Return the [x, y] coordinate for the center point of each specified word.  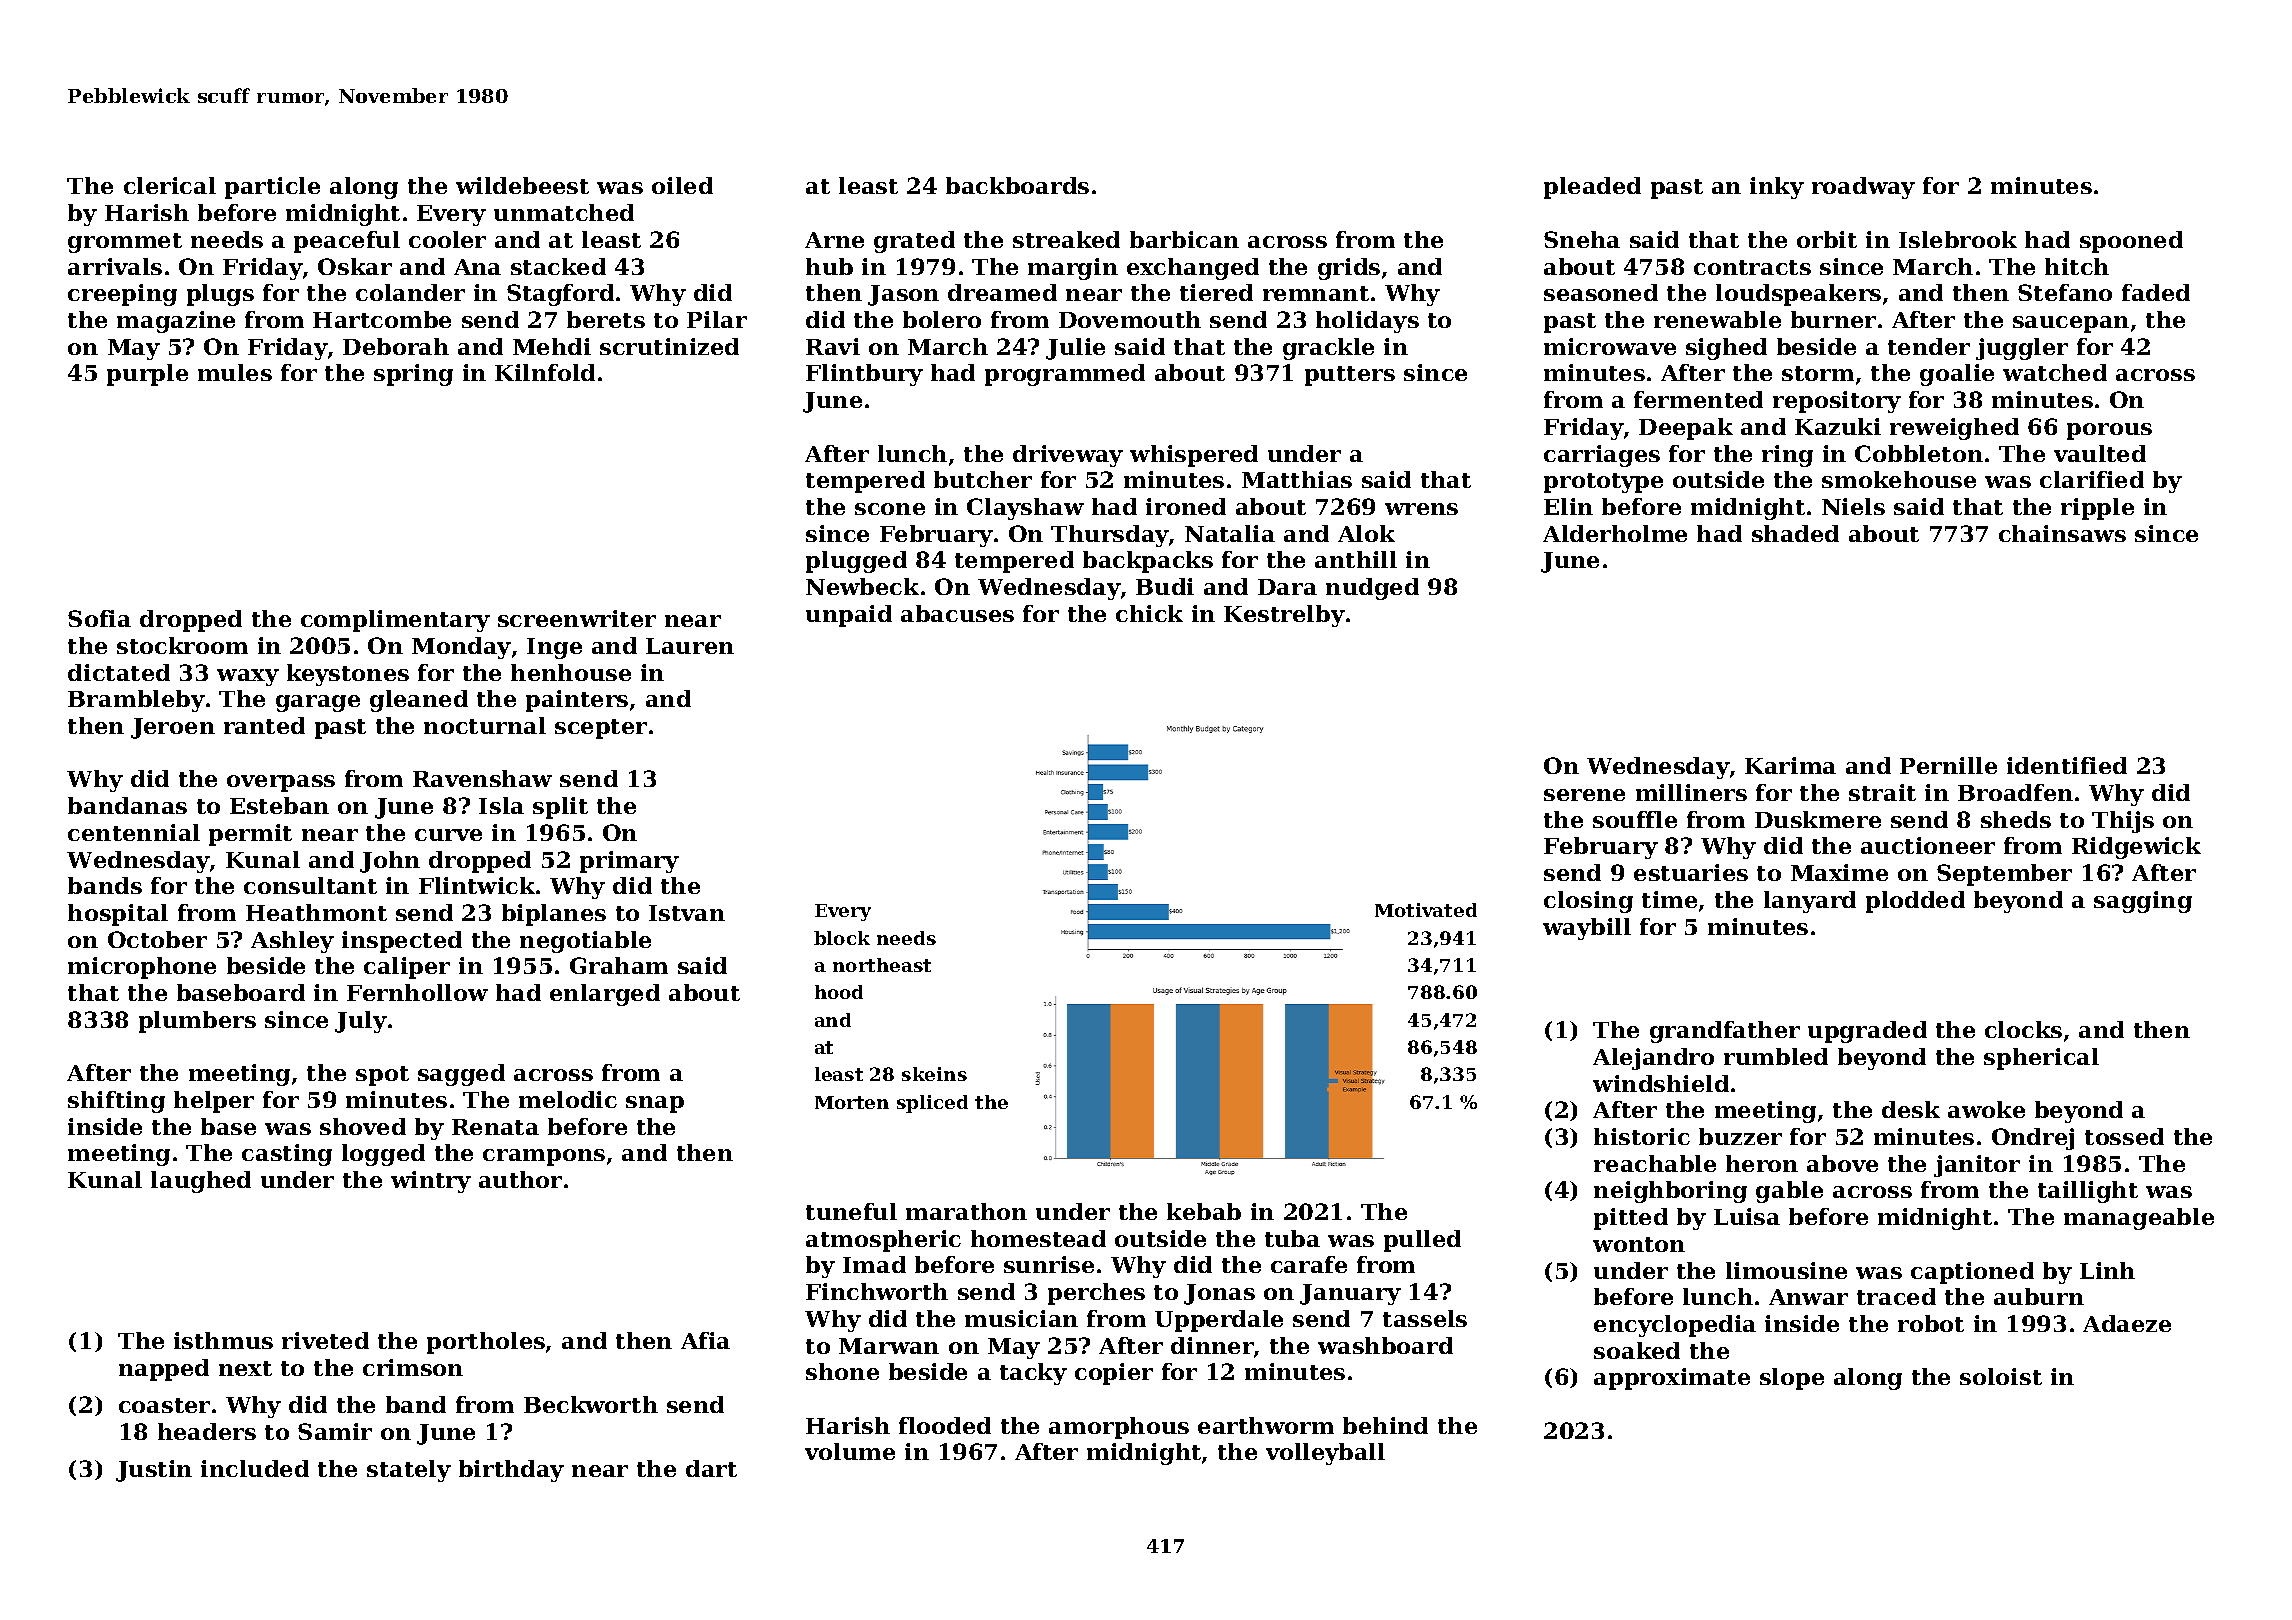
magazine [176, 322]
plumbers [197, 1022]
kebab [1204, 1211]
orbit [1827, 239]
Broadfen [2015, 792]
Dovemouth [1130, 319]
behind [1385, 1425]
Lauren [690, 646]
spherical [2041, 1059]
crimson [413, 1367]
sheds [2016, 819]
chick [1149, 613]
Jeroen [173, 728]
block [842, 938]
